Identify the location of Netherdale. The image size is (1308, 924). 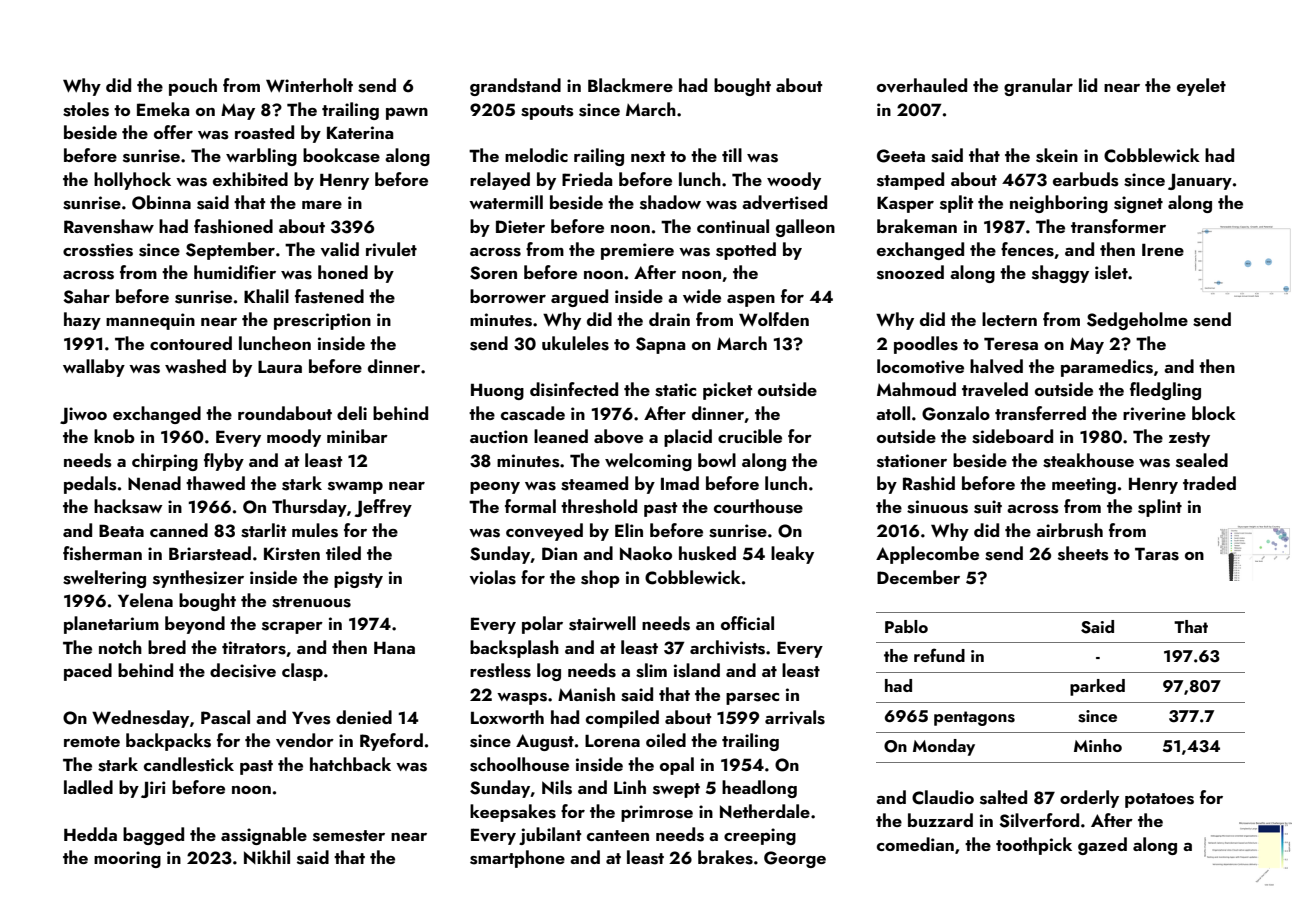
(765, 811).
